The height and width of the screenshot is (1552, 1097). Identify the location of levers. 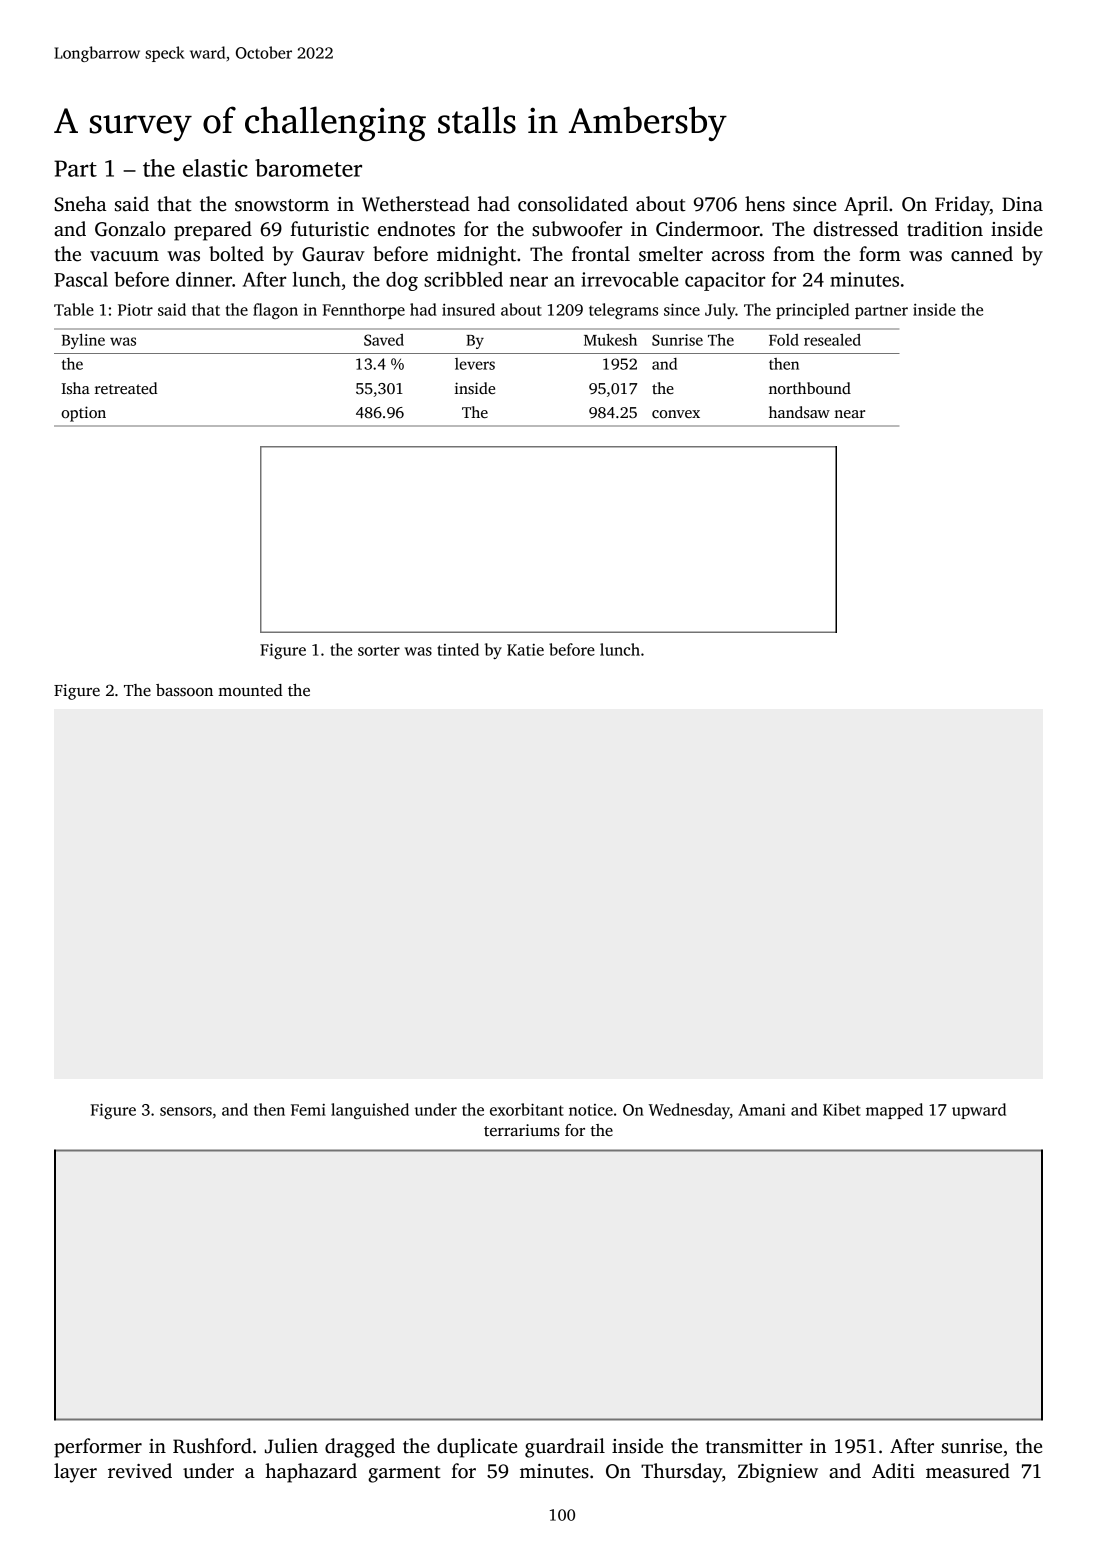
(475, 364).
